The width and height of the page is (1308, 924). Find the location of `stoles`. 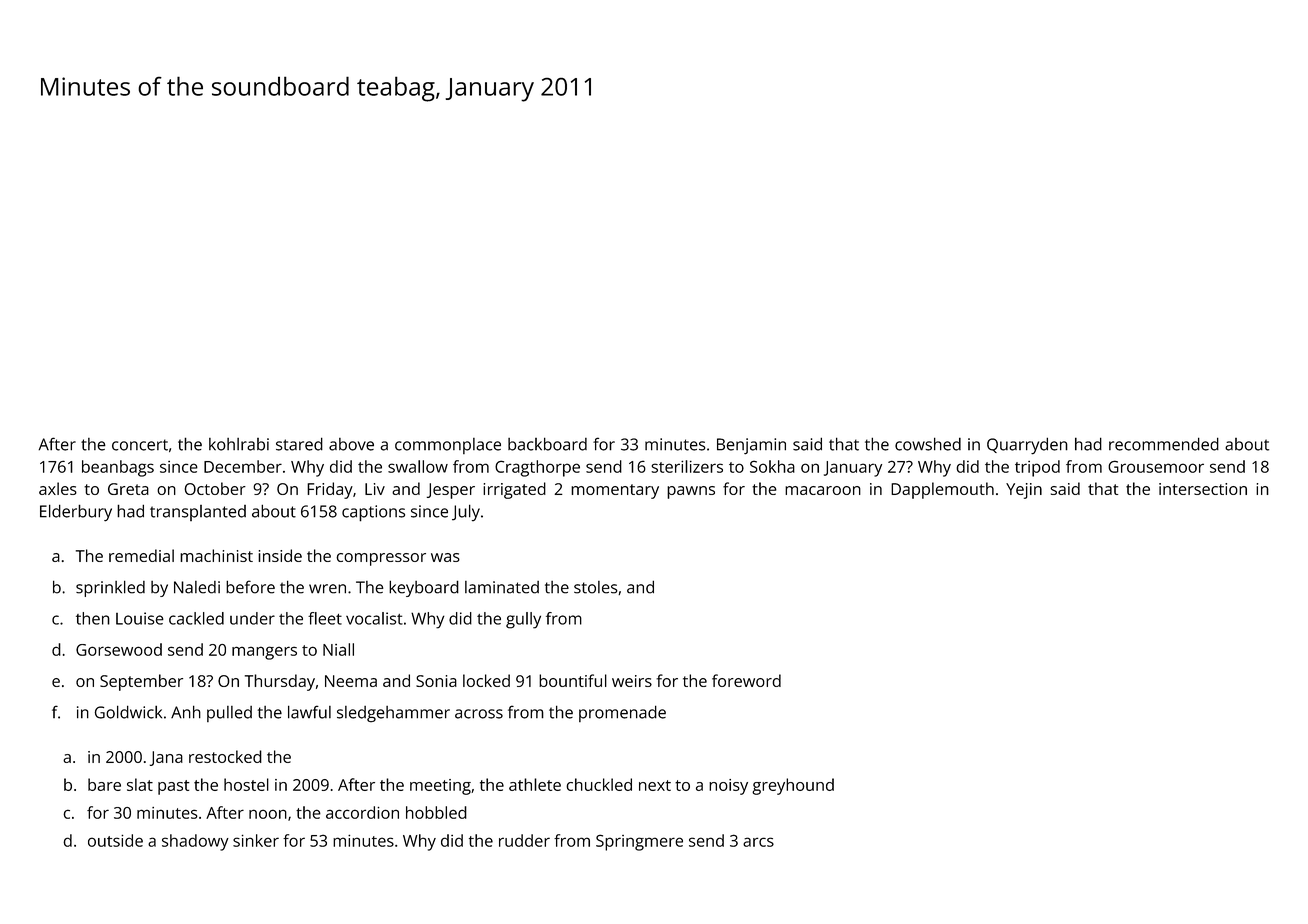

stoles is located at coordinates (596, 587).
